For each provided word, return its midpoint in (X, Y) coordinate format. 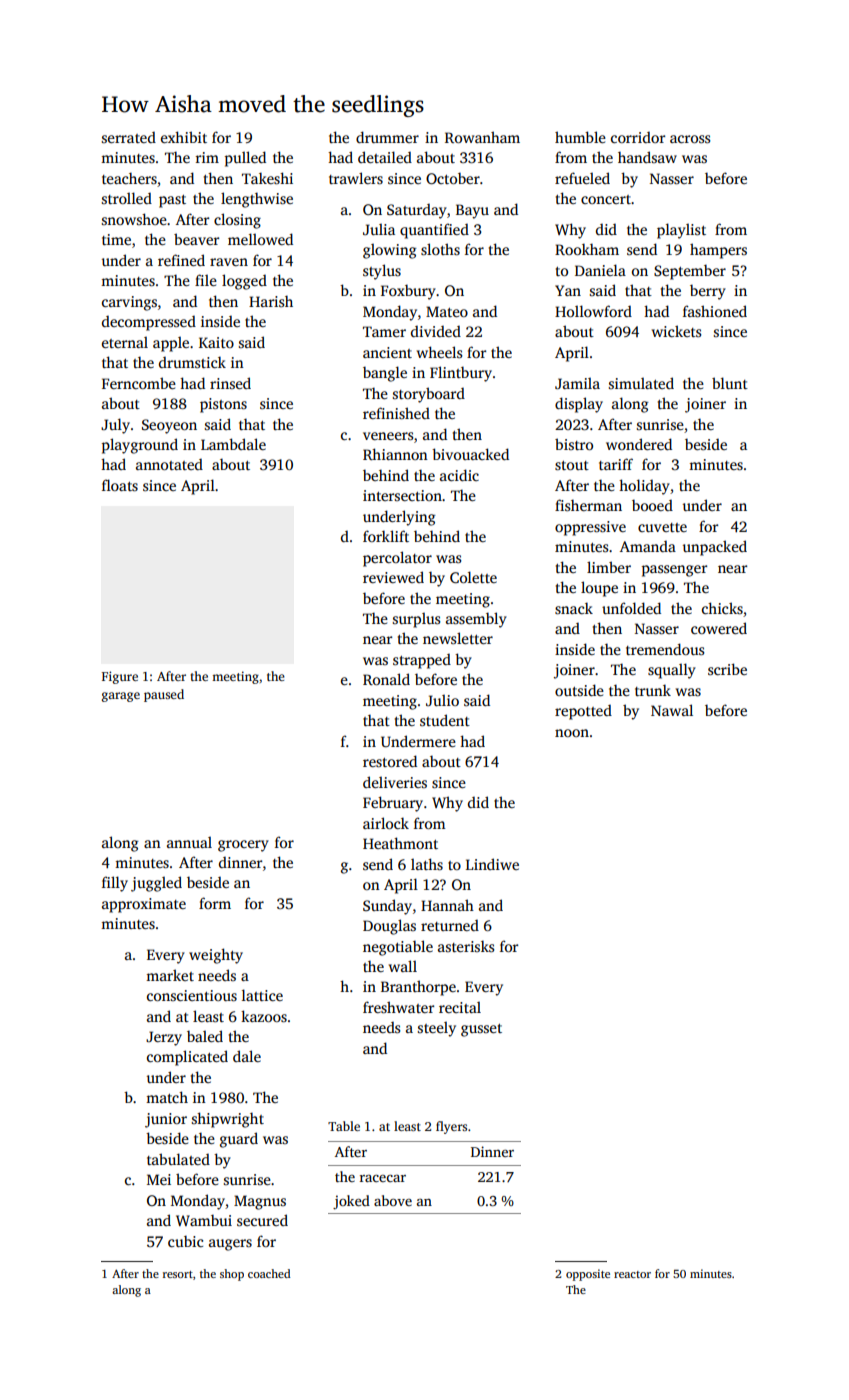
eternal (125, 342)
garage (121, 697)
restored (390, 761)
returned (450, 925)
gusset (481, 1030)
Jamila (577, 383)
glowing (390, 251)
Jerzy (164, 1038)
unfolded (631, 608)
